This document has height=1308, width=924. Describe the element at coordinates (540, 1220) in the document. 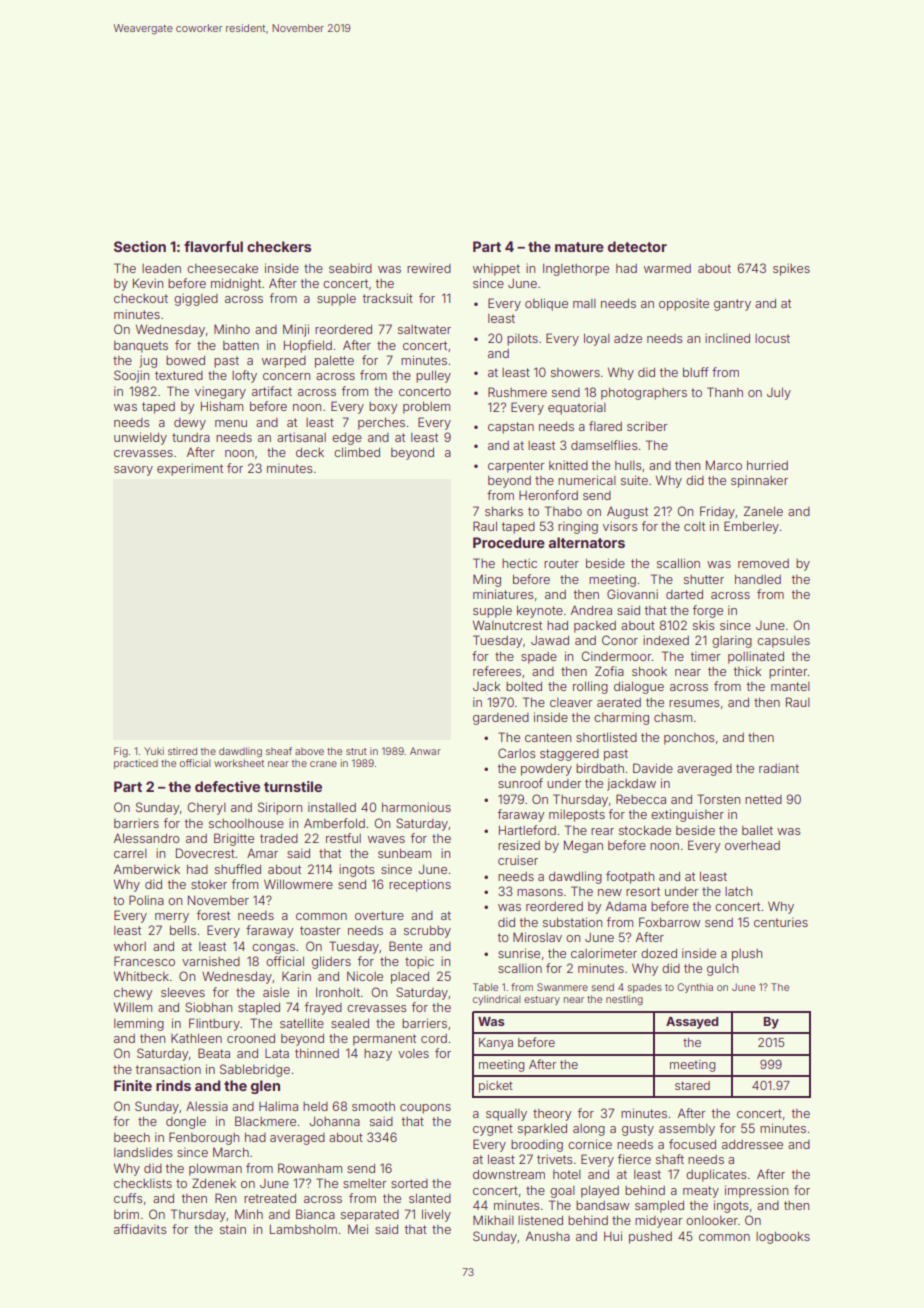

I see `listened` at that location.
